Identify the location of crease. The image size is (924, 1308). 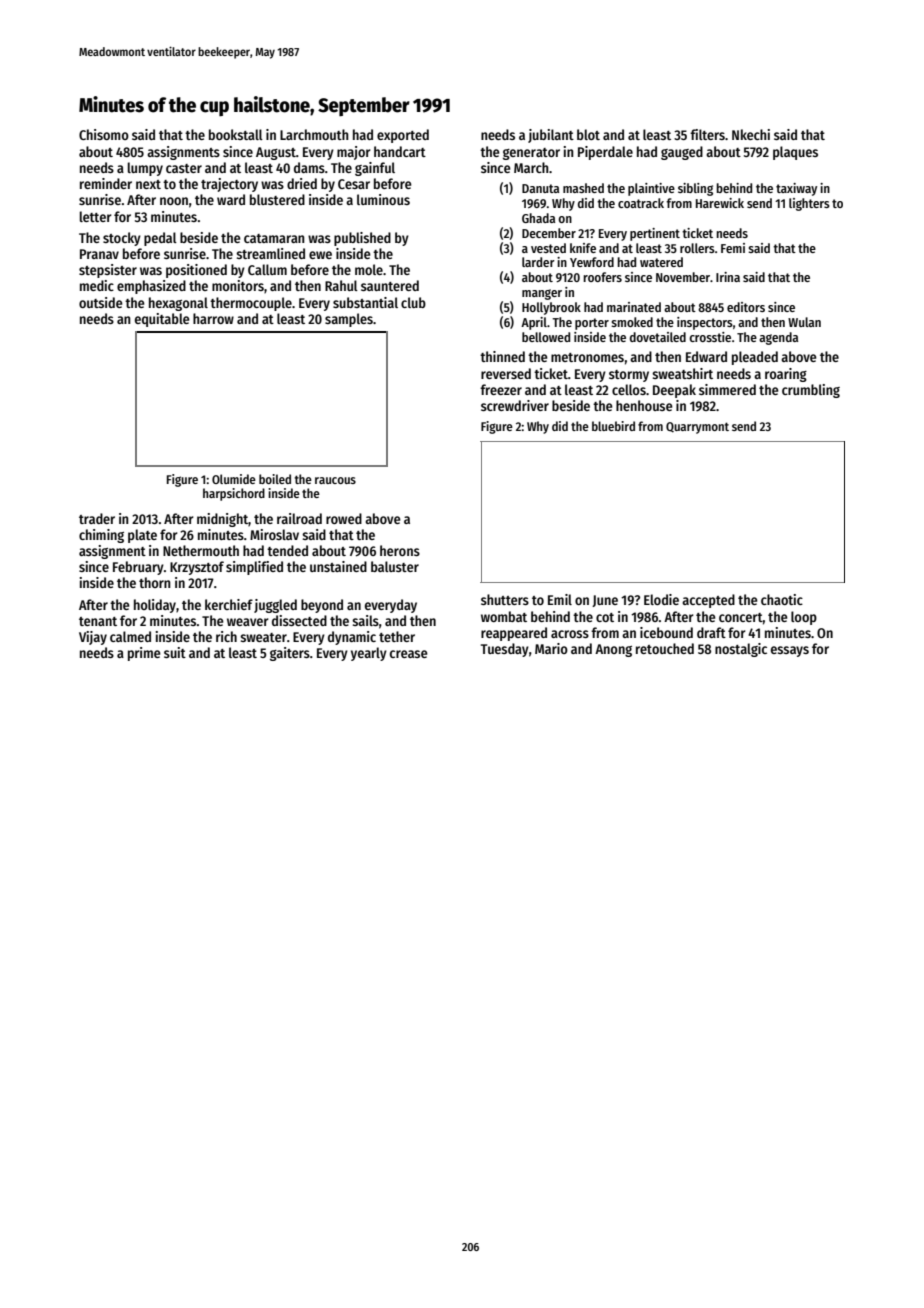
(409, 654).
